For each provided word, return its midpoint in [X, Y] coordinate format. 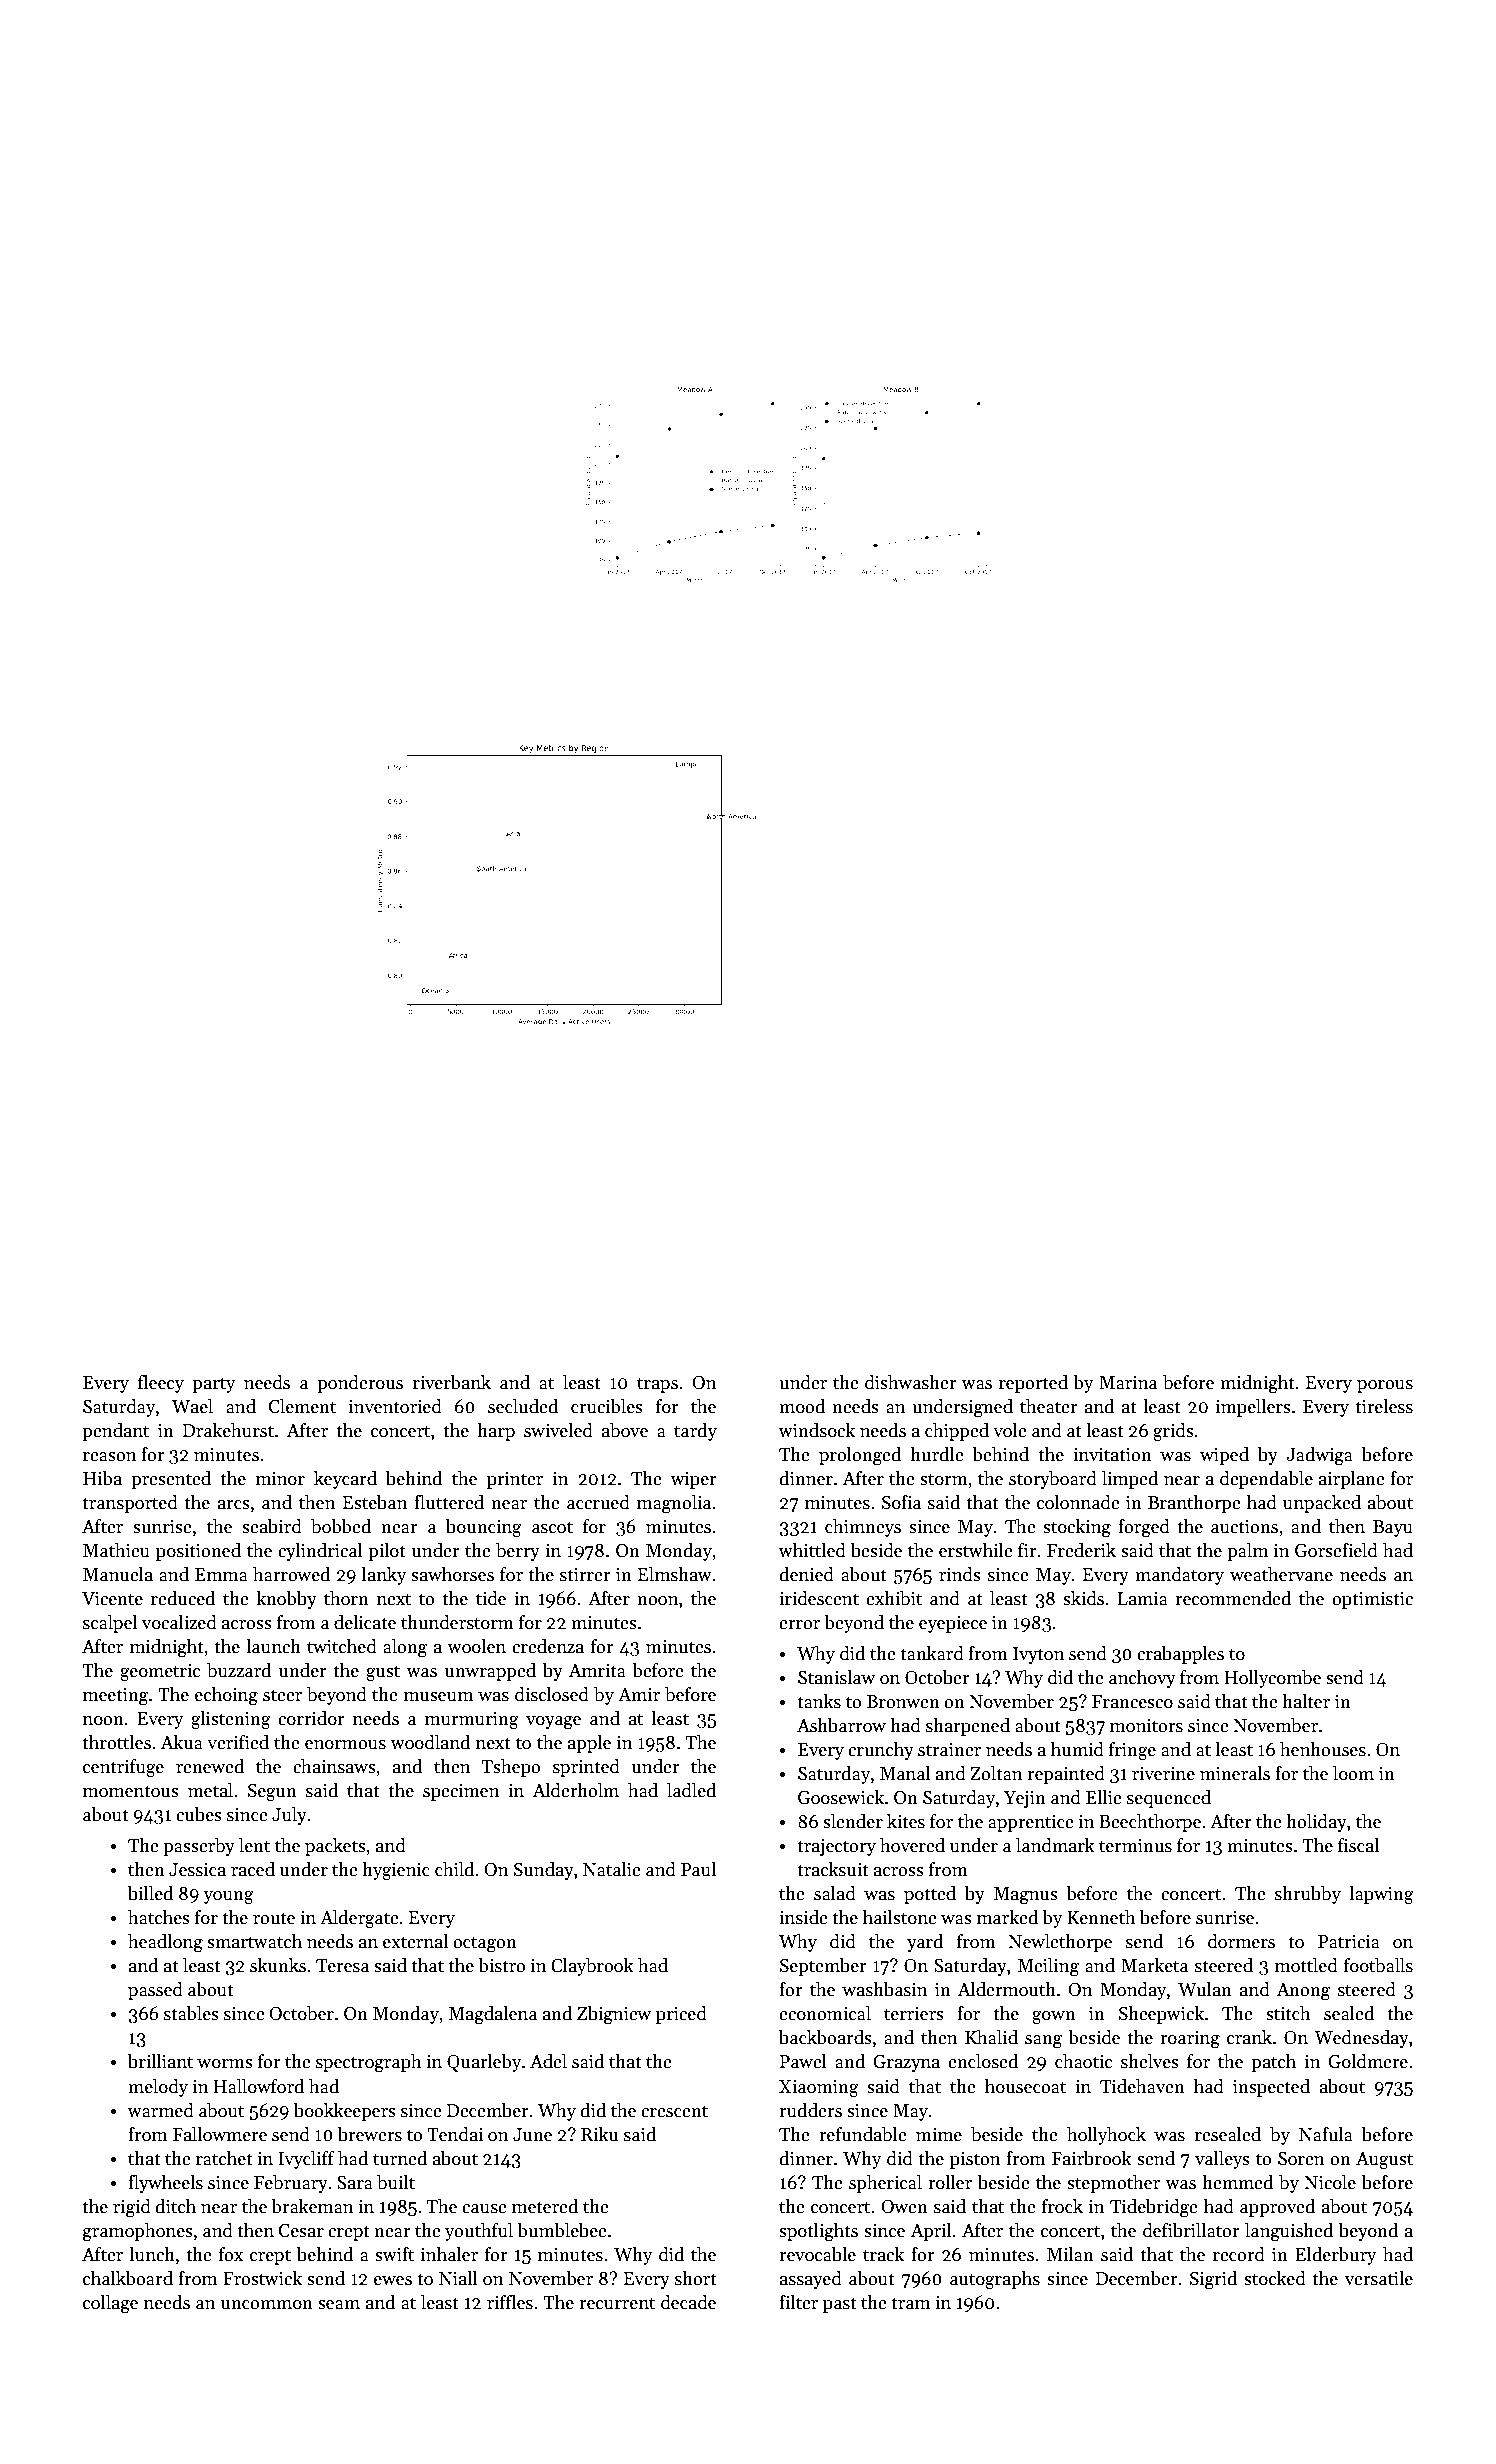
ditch [176, 2206]
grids [1173, 1432]
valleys [1222, 2160]
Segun [272, 1793]
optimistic [1372, 1600]
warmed [160, 2110]
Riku [599, 2134]
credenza [548, 1646]
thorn [346, 1598]
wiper [693, 1480]
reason [109, 1457]
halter [1306, 1701]
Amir [639, 1694]
